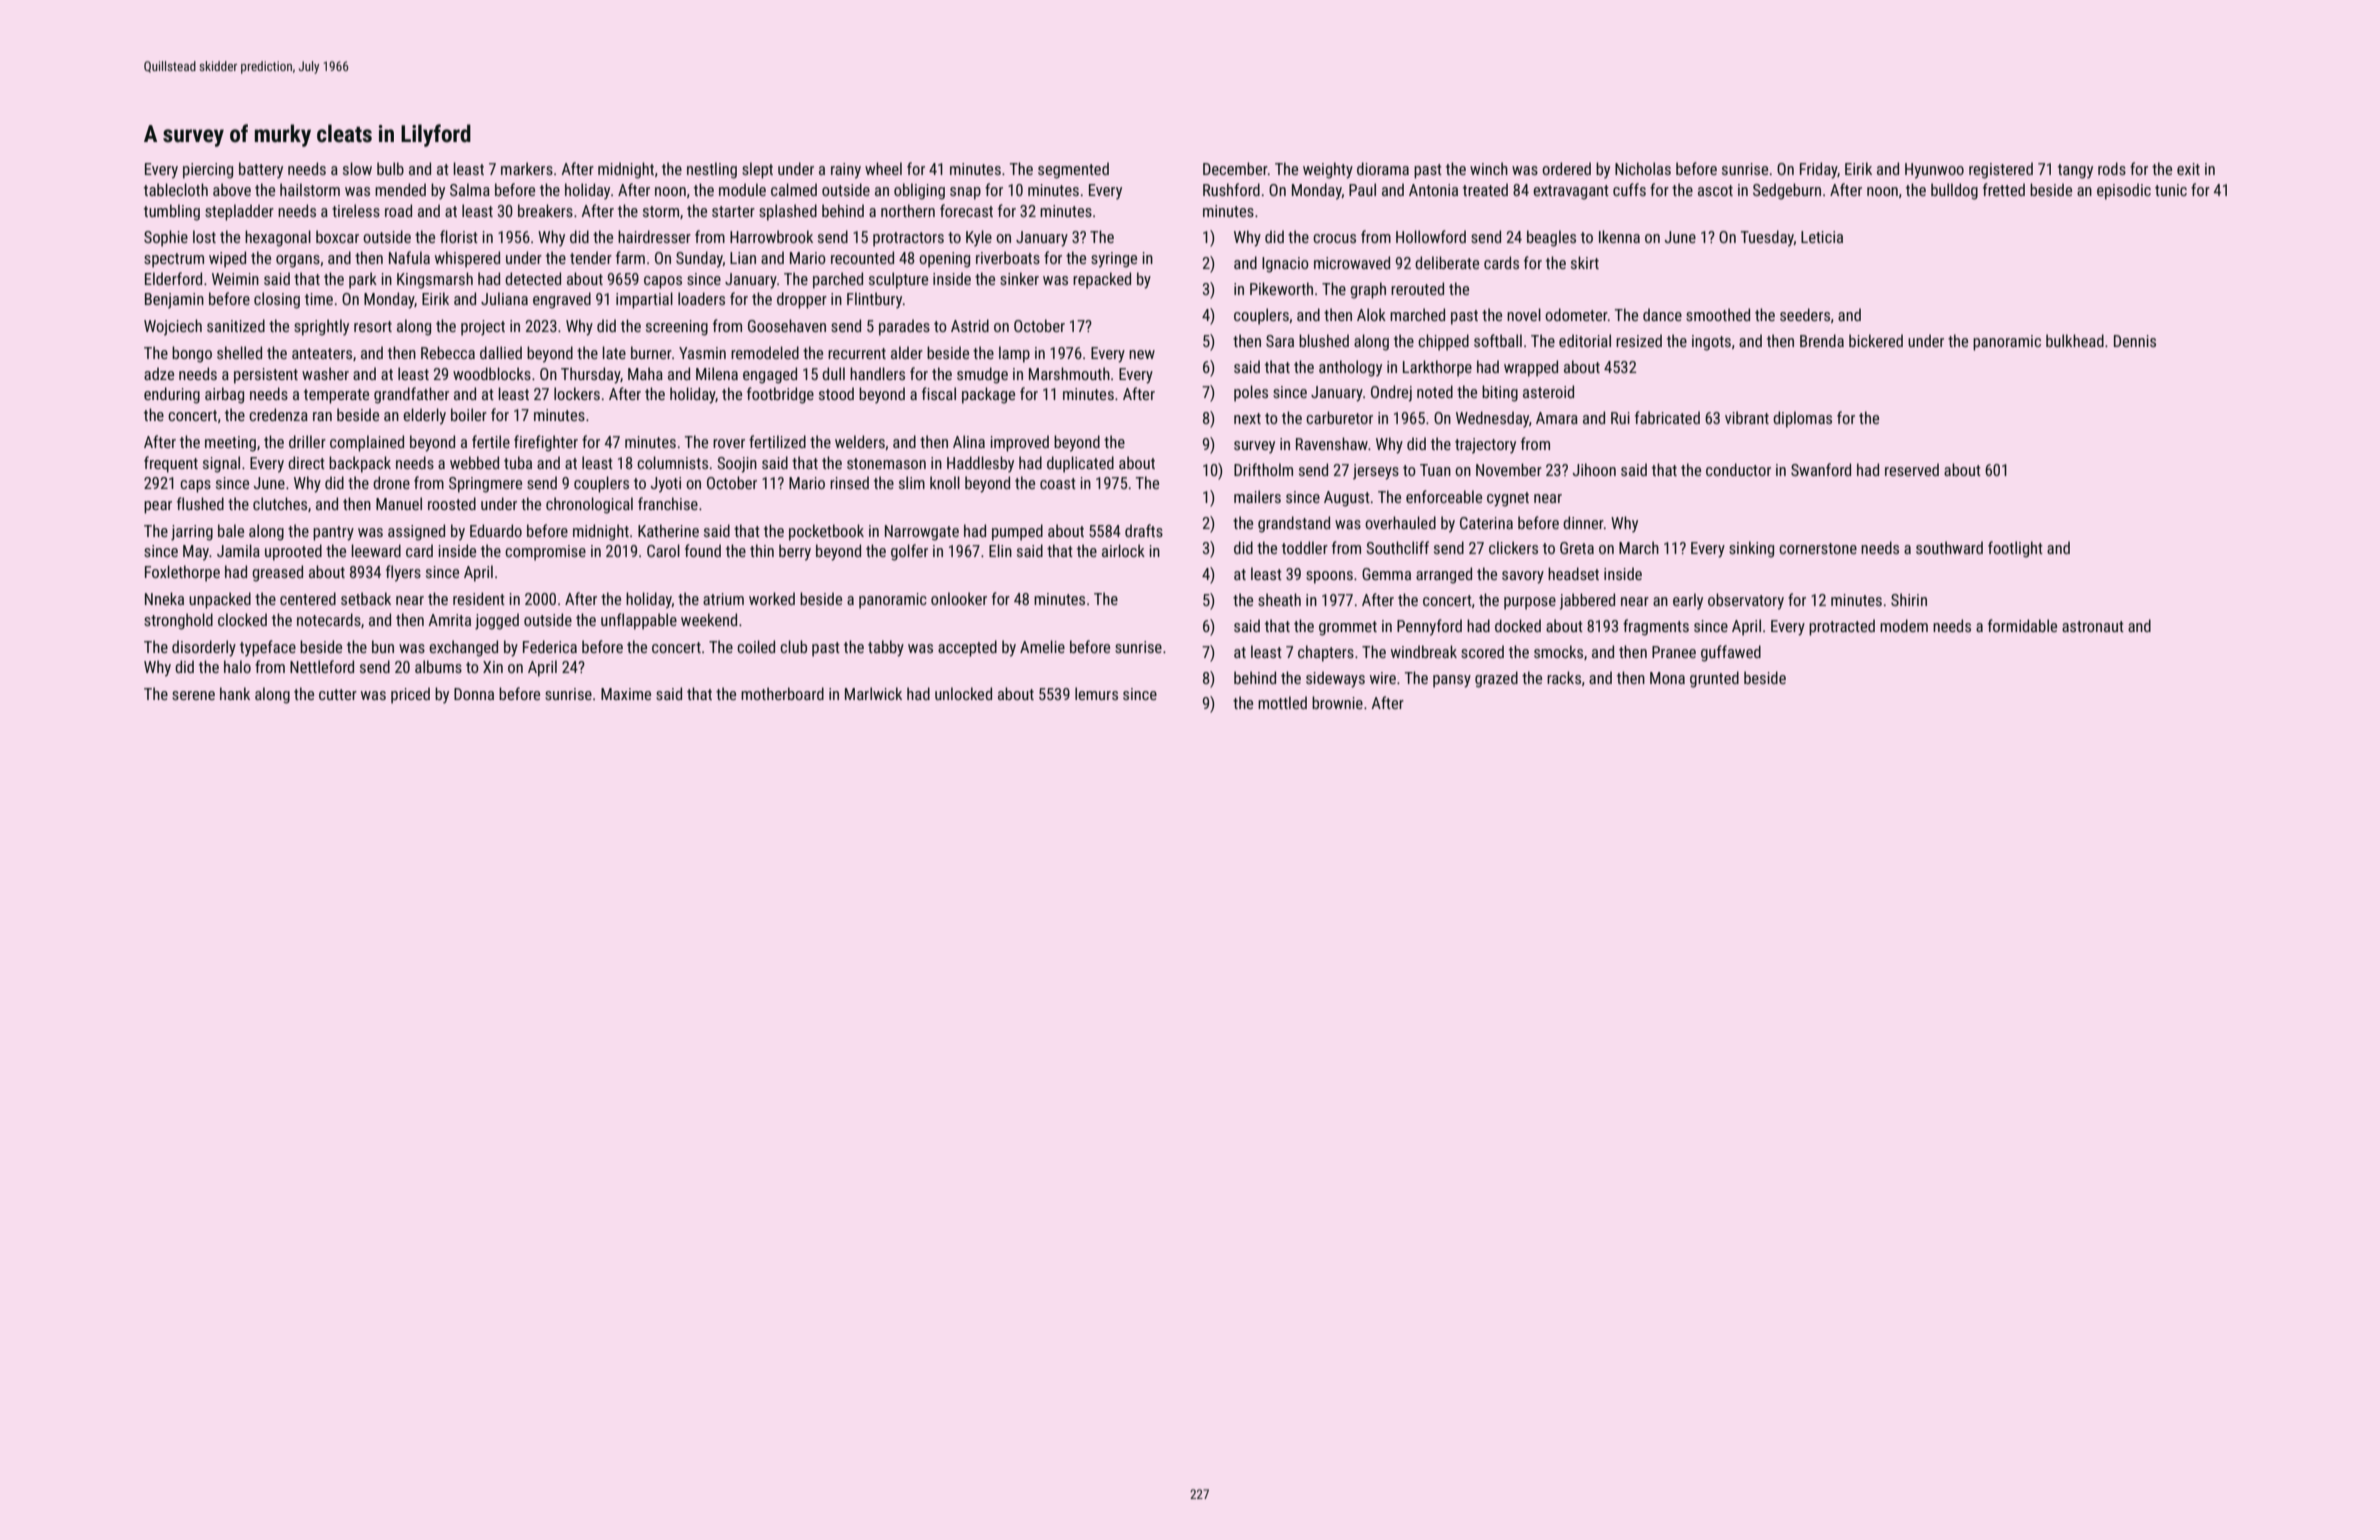 This screenshot has height=1540, width=2380. I want to click on temperate, so click(336, 396).
